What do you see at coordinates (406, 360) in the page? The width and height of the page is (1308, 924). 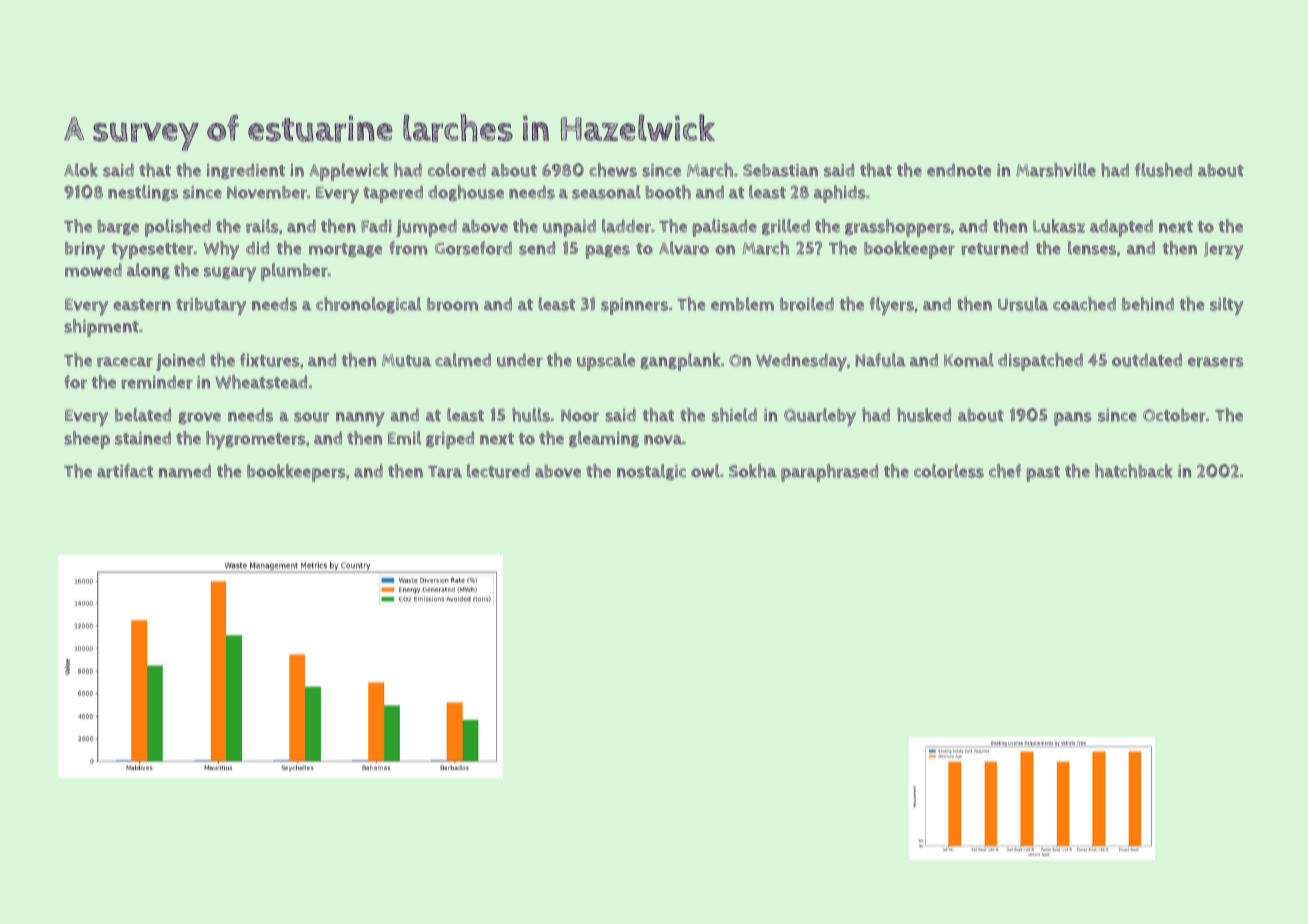 I see `Mutua` at bounding box center [406, 360].
